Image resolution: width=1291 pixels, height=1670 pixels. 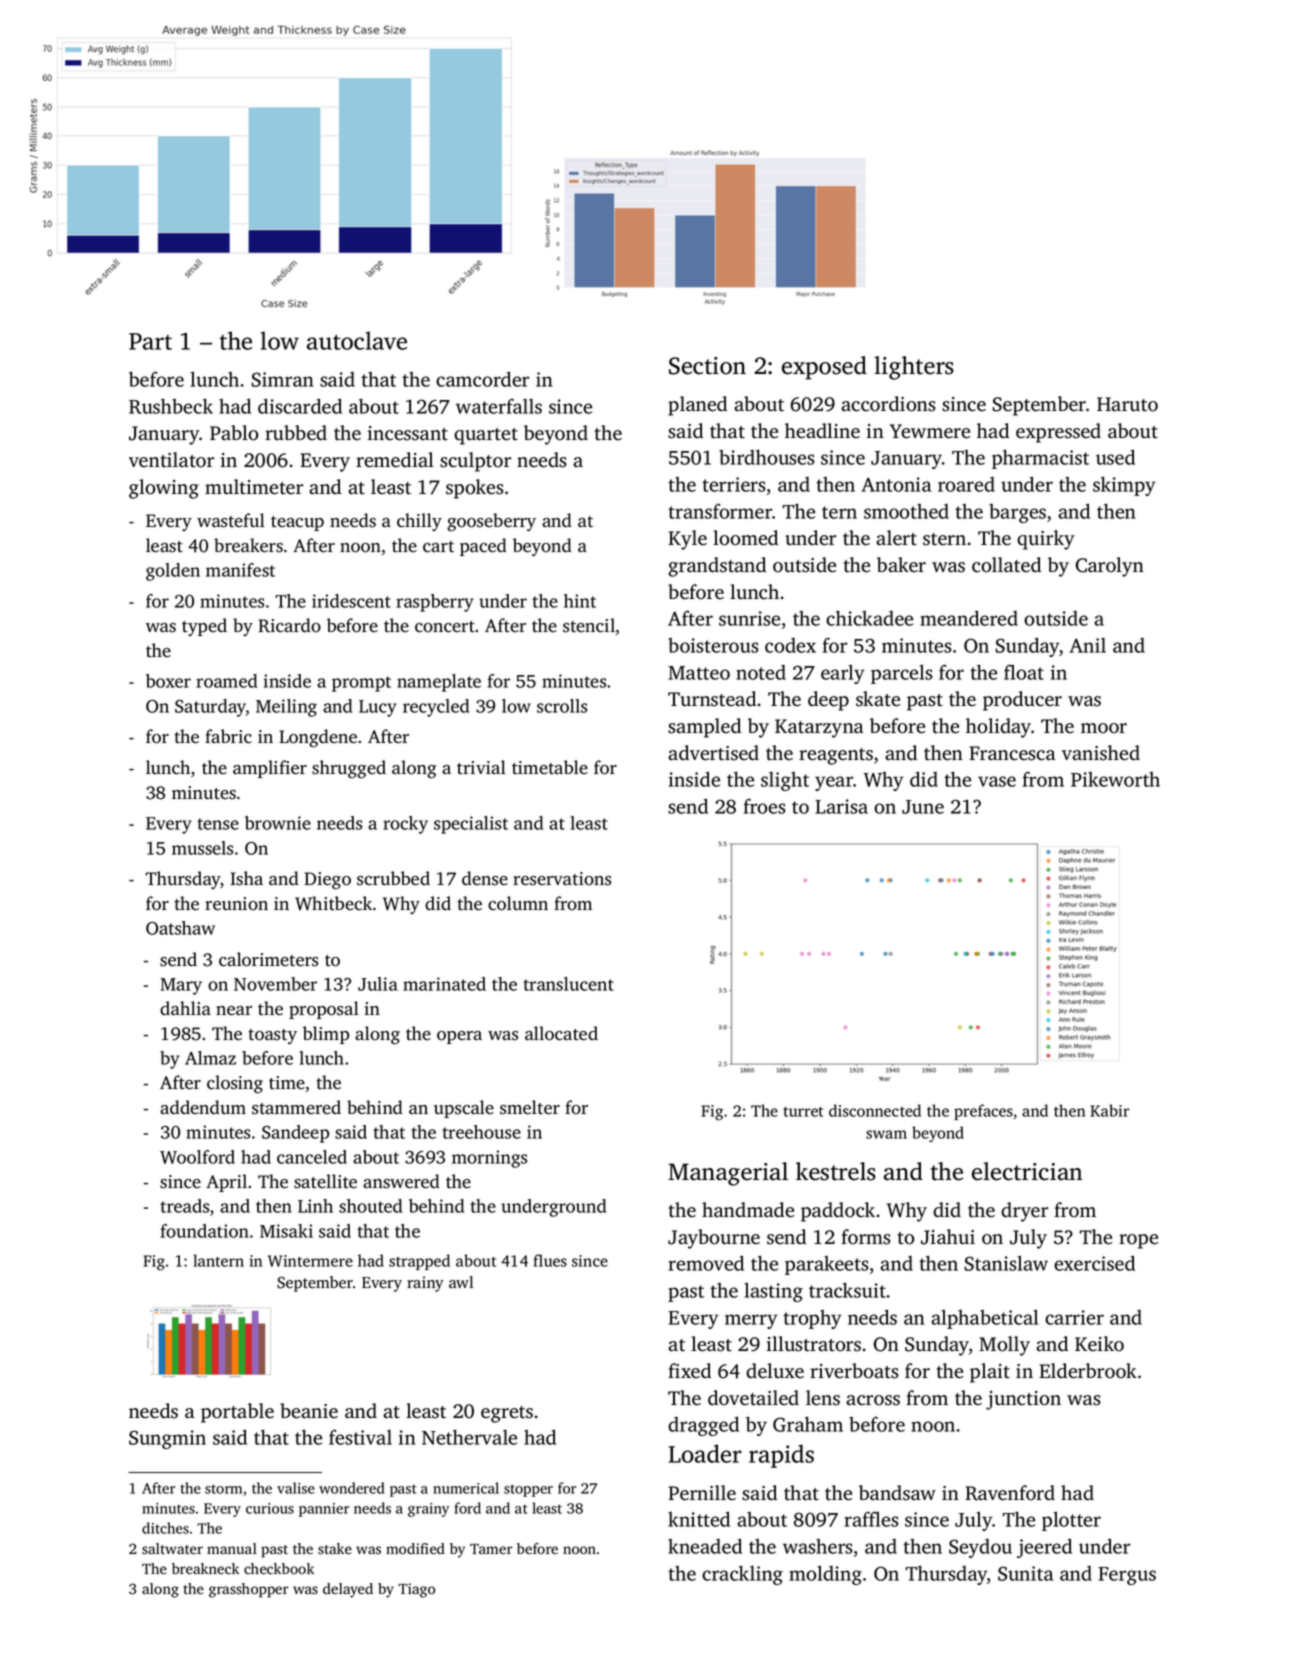 I want to click on waterfalls, so click(x=499, y=406).
